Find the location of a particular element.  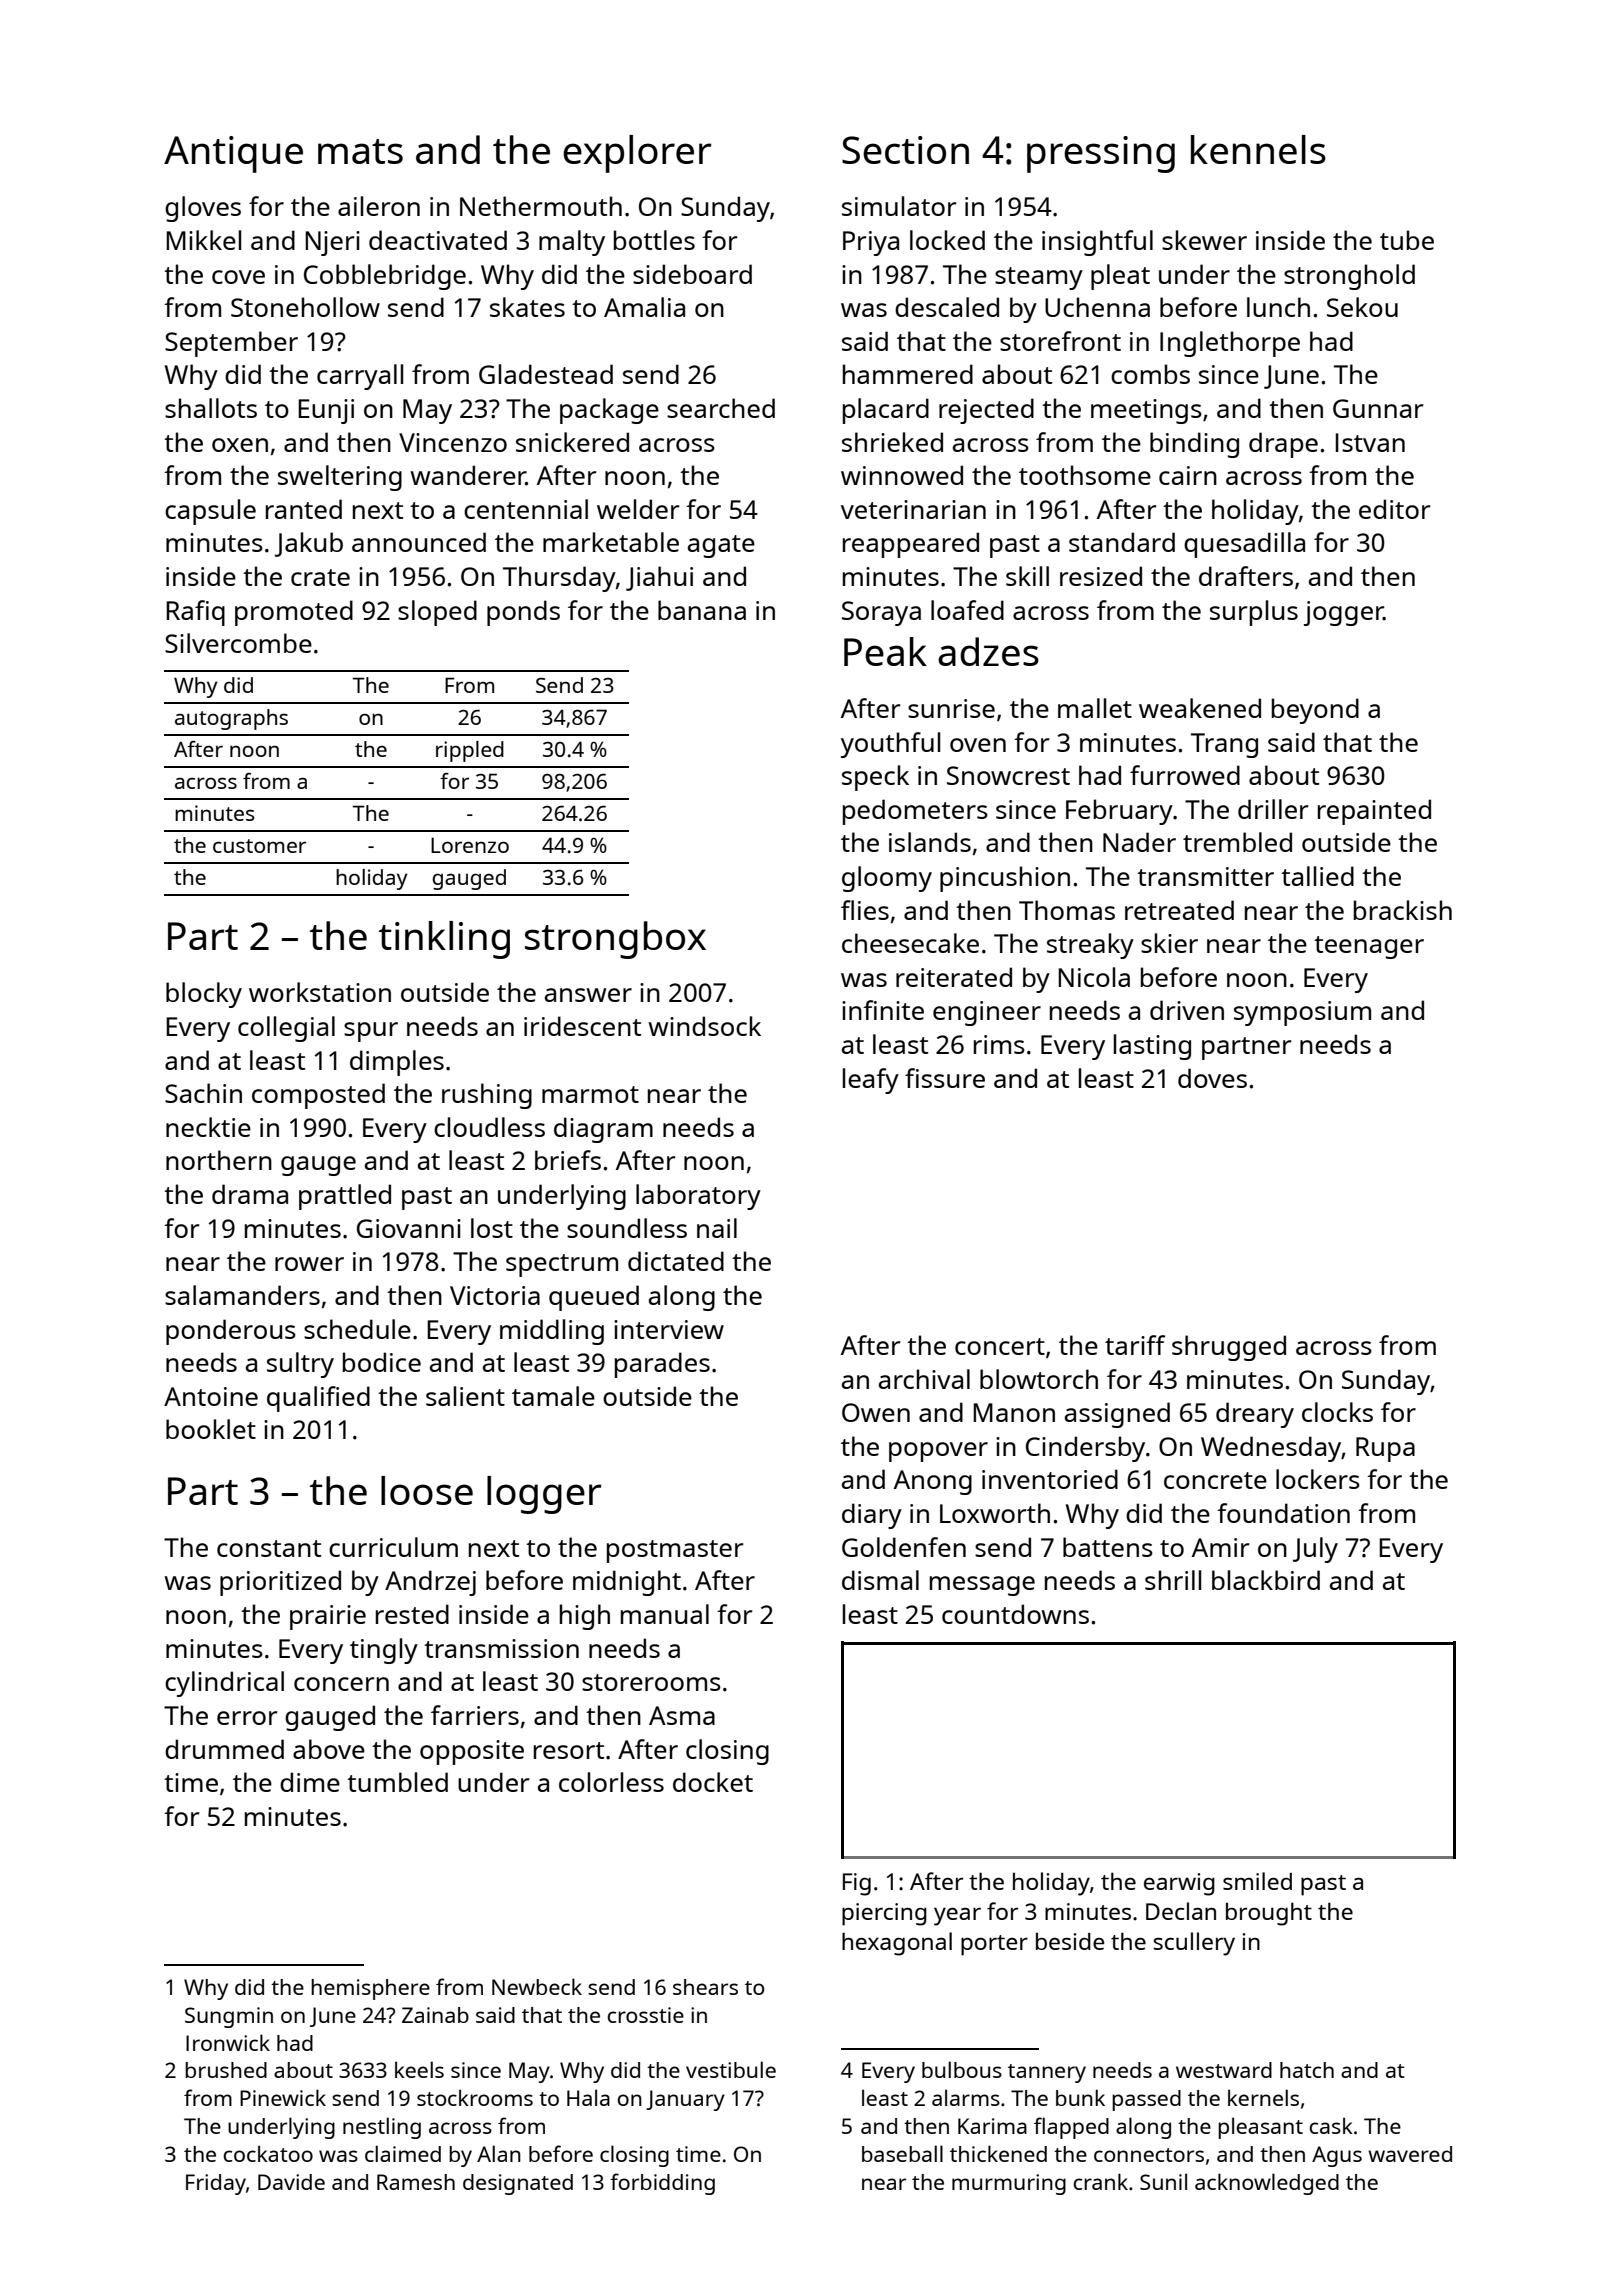

parades is located at coordinates (662, 1365).
